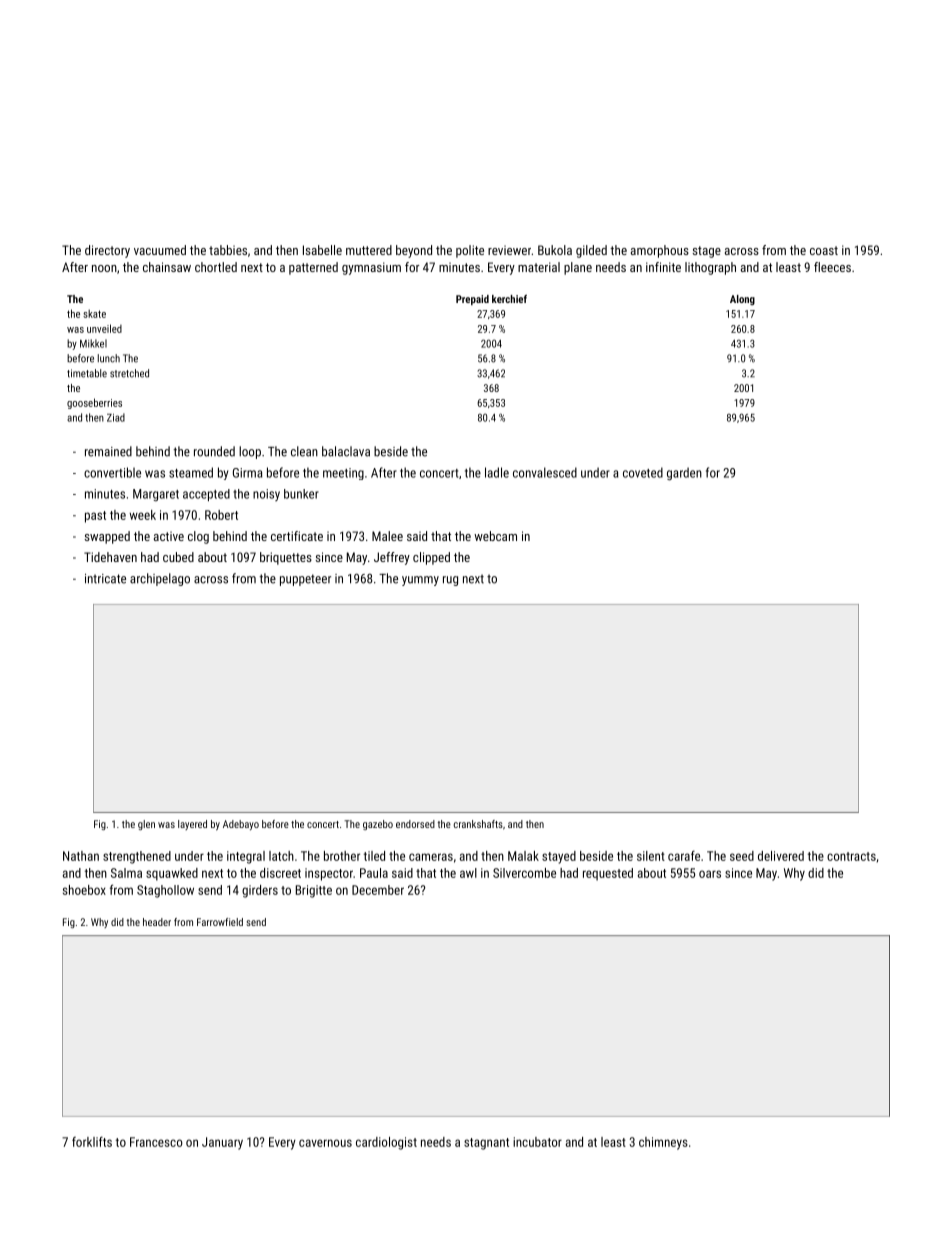 This screenshot has width=952, height=1233. I want to click on Mikkel, so click(93, 343).
